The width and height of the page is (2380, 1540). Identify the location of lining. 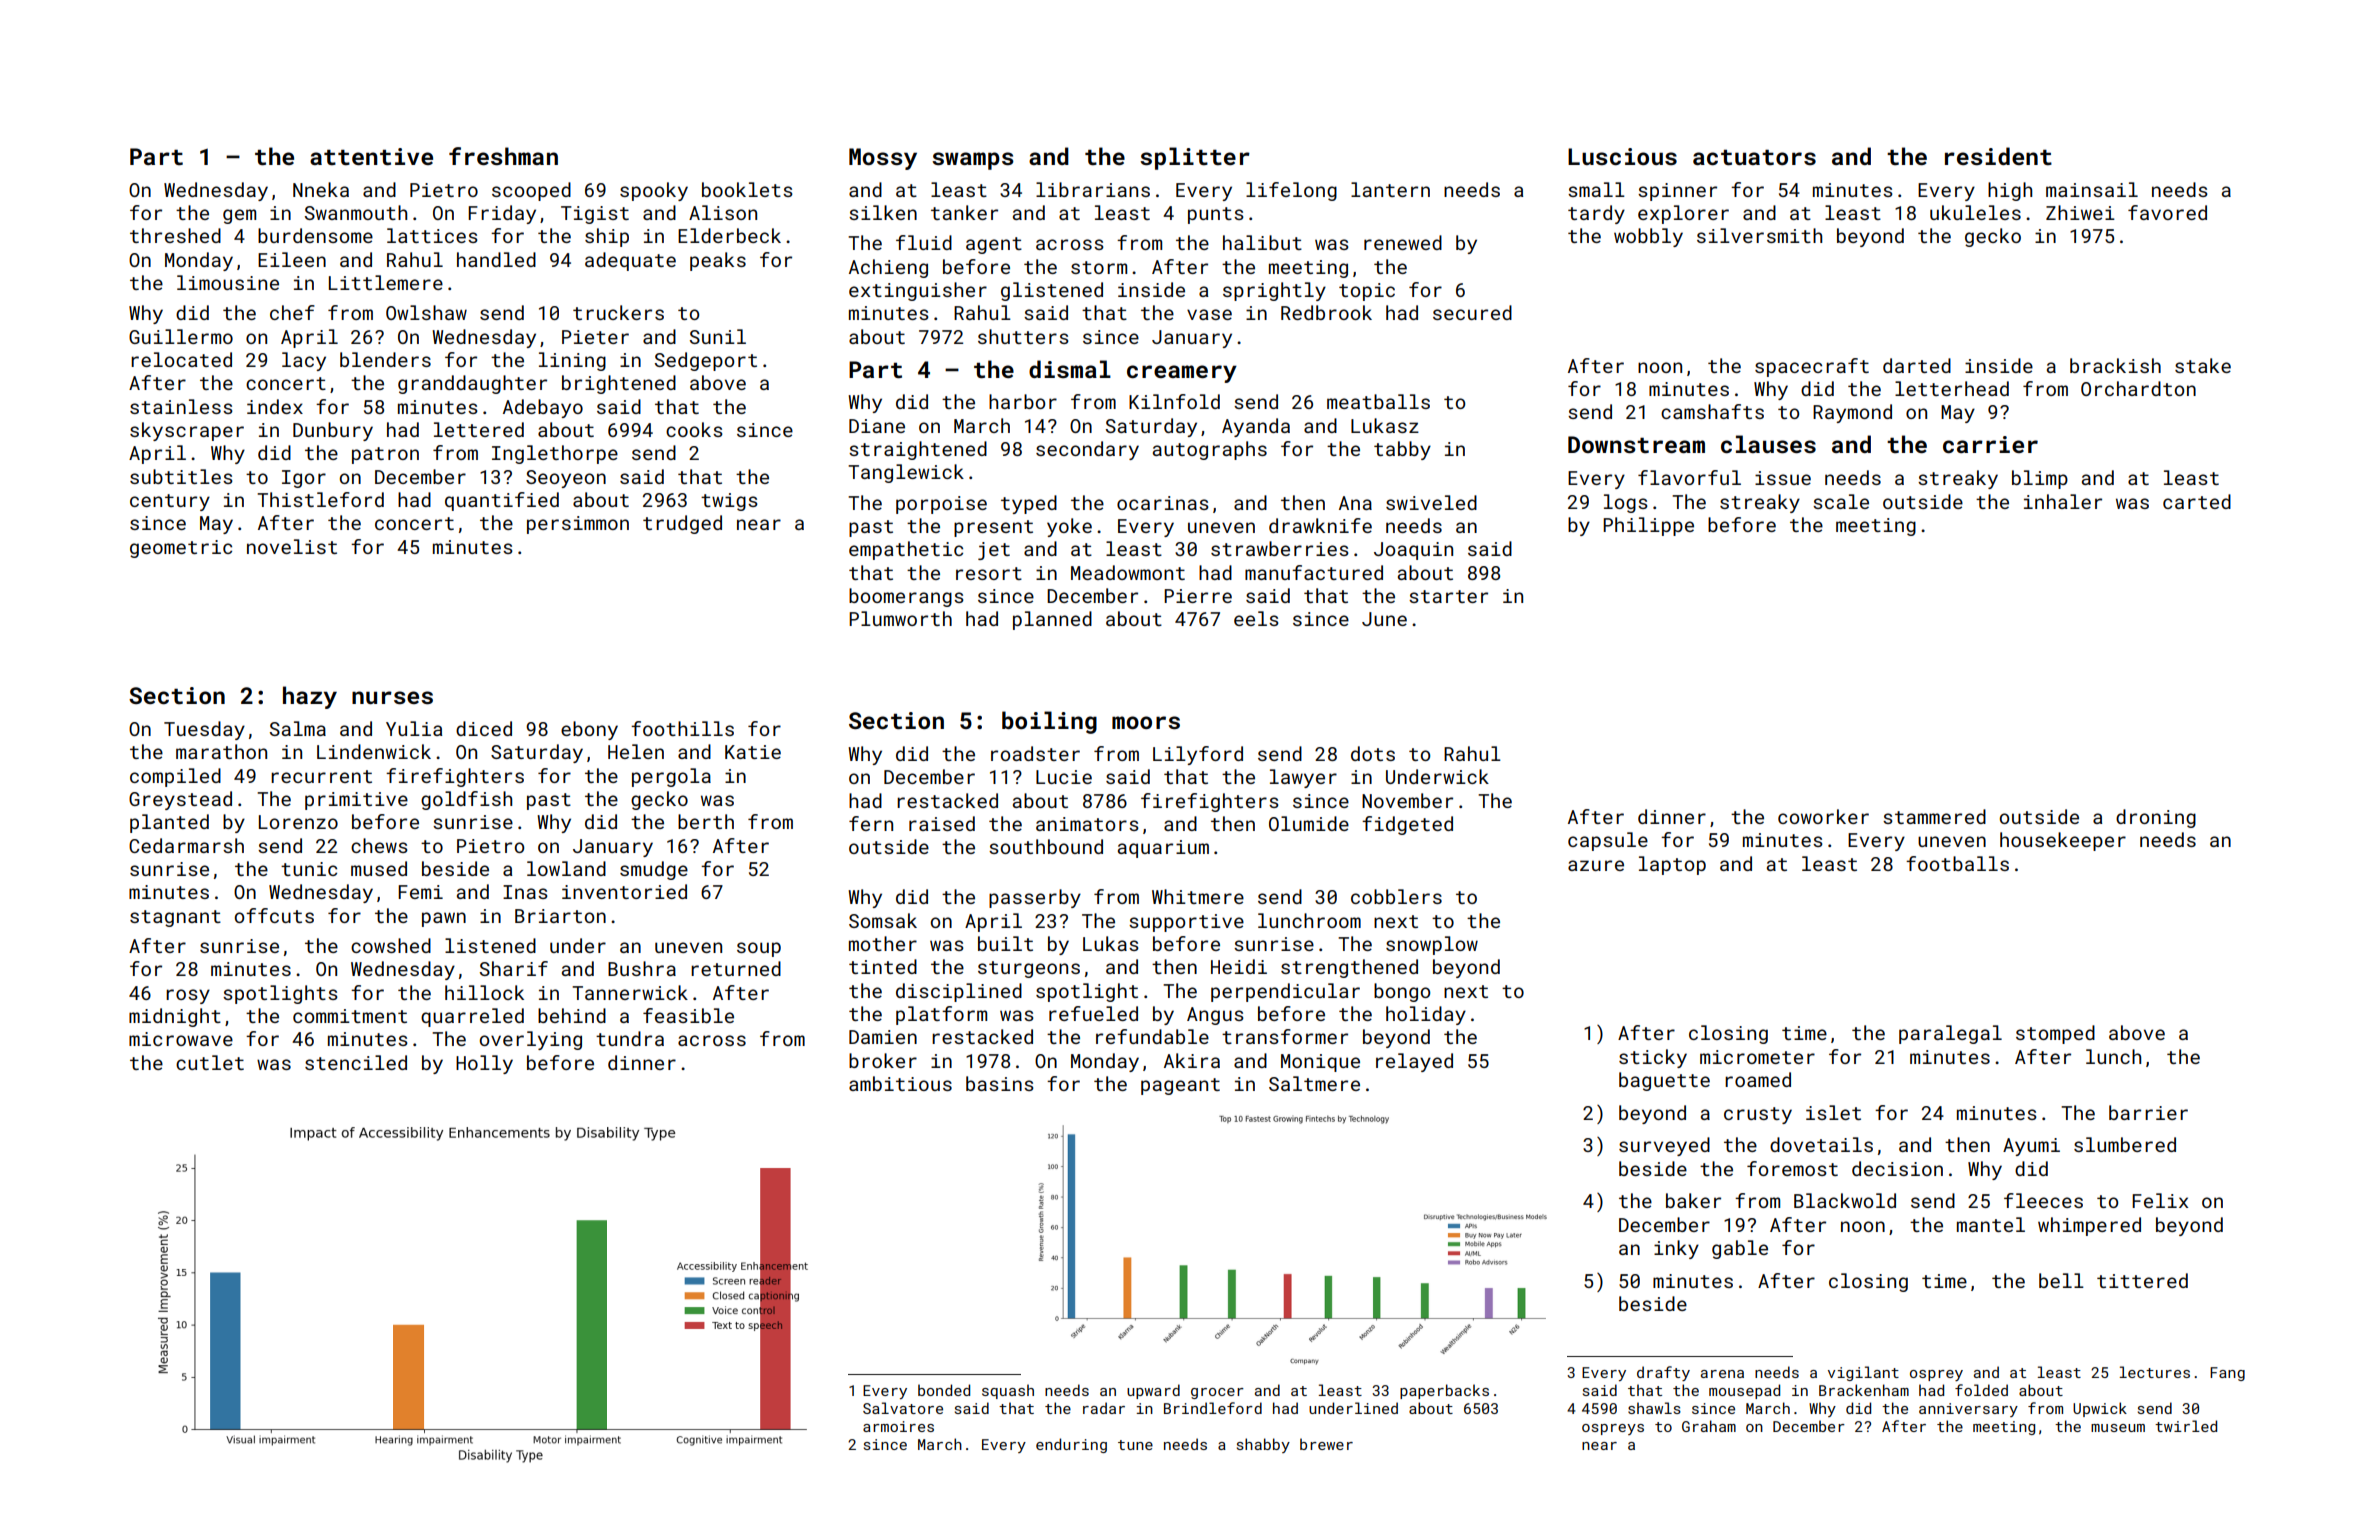
(572, 361).
